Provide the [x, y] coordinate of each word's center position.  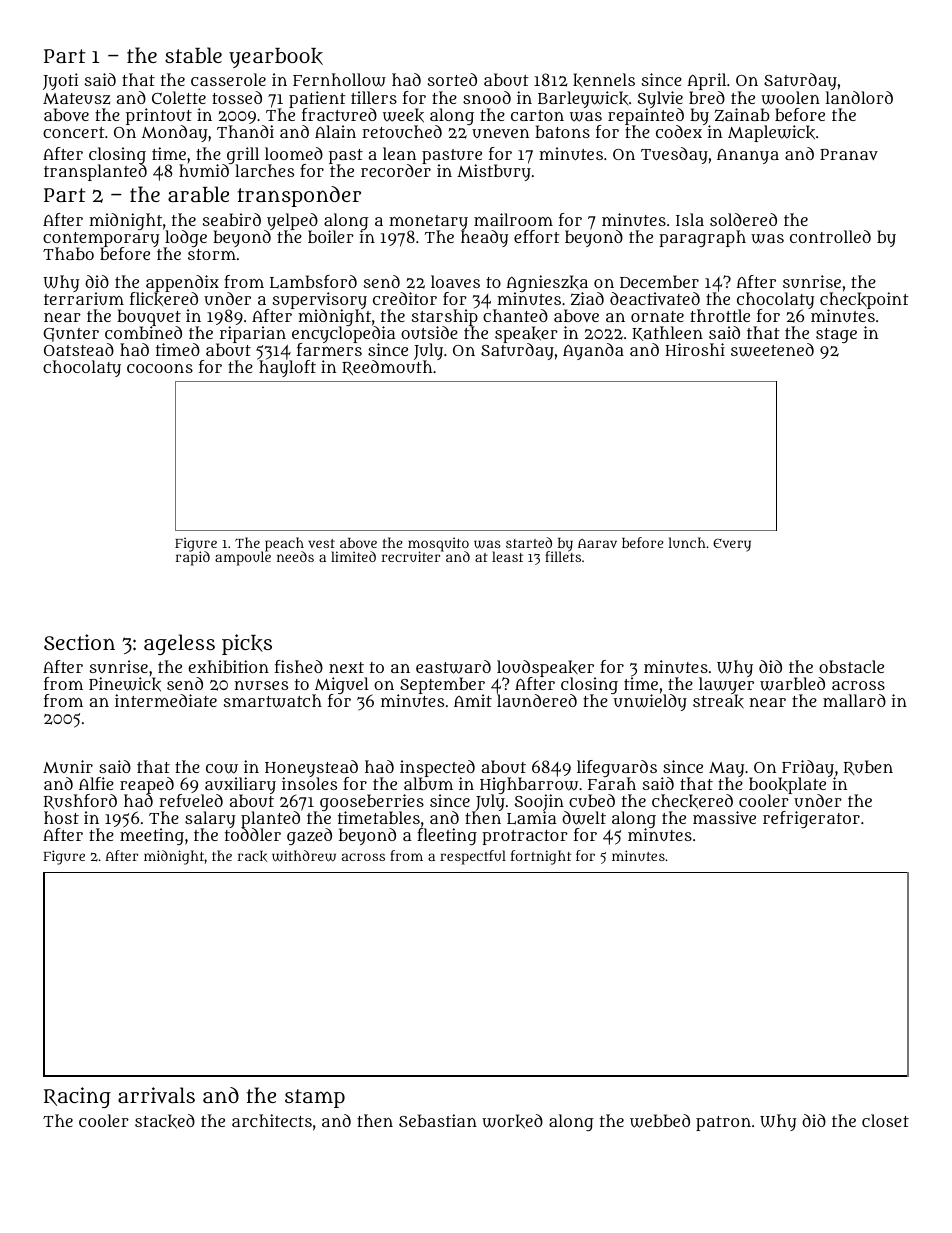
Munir [68, 766]
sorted [452, 79]
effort [537, 236]
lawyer [726, 686]
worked [512, 1121]
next [346, 667]
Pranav [849, 154]
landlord [859, 97]
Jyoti [60, 81]
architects [272, 1120]
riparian [251, 335]
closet [885, 1120]
